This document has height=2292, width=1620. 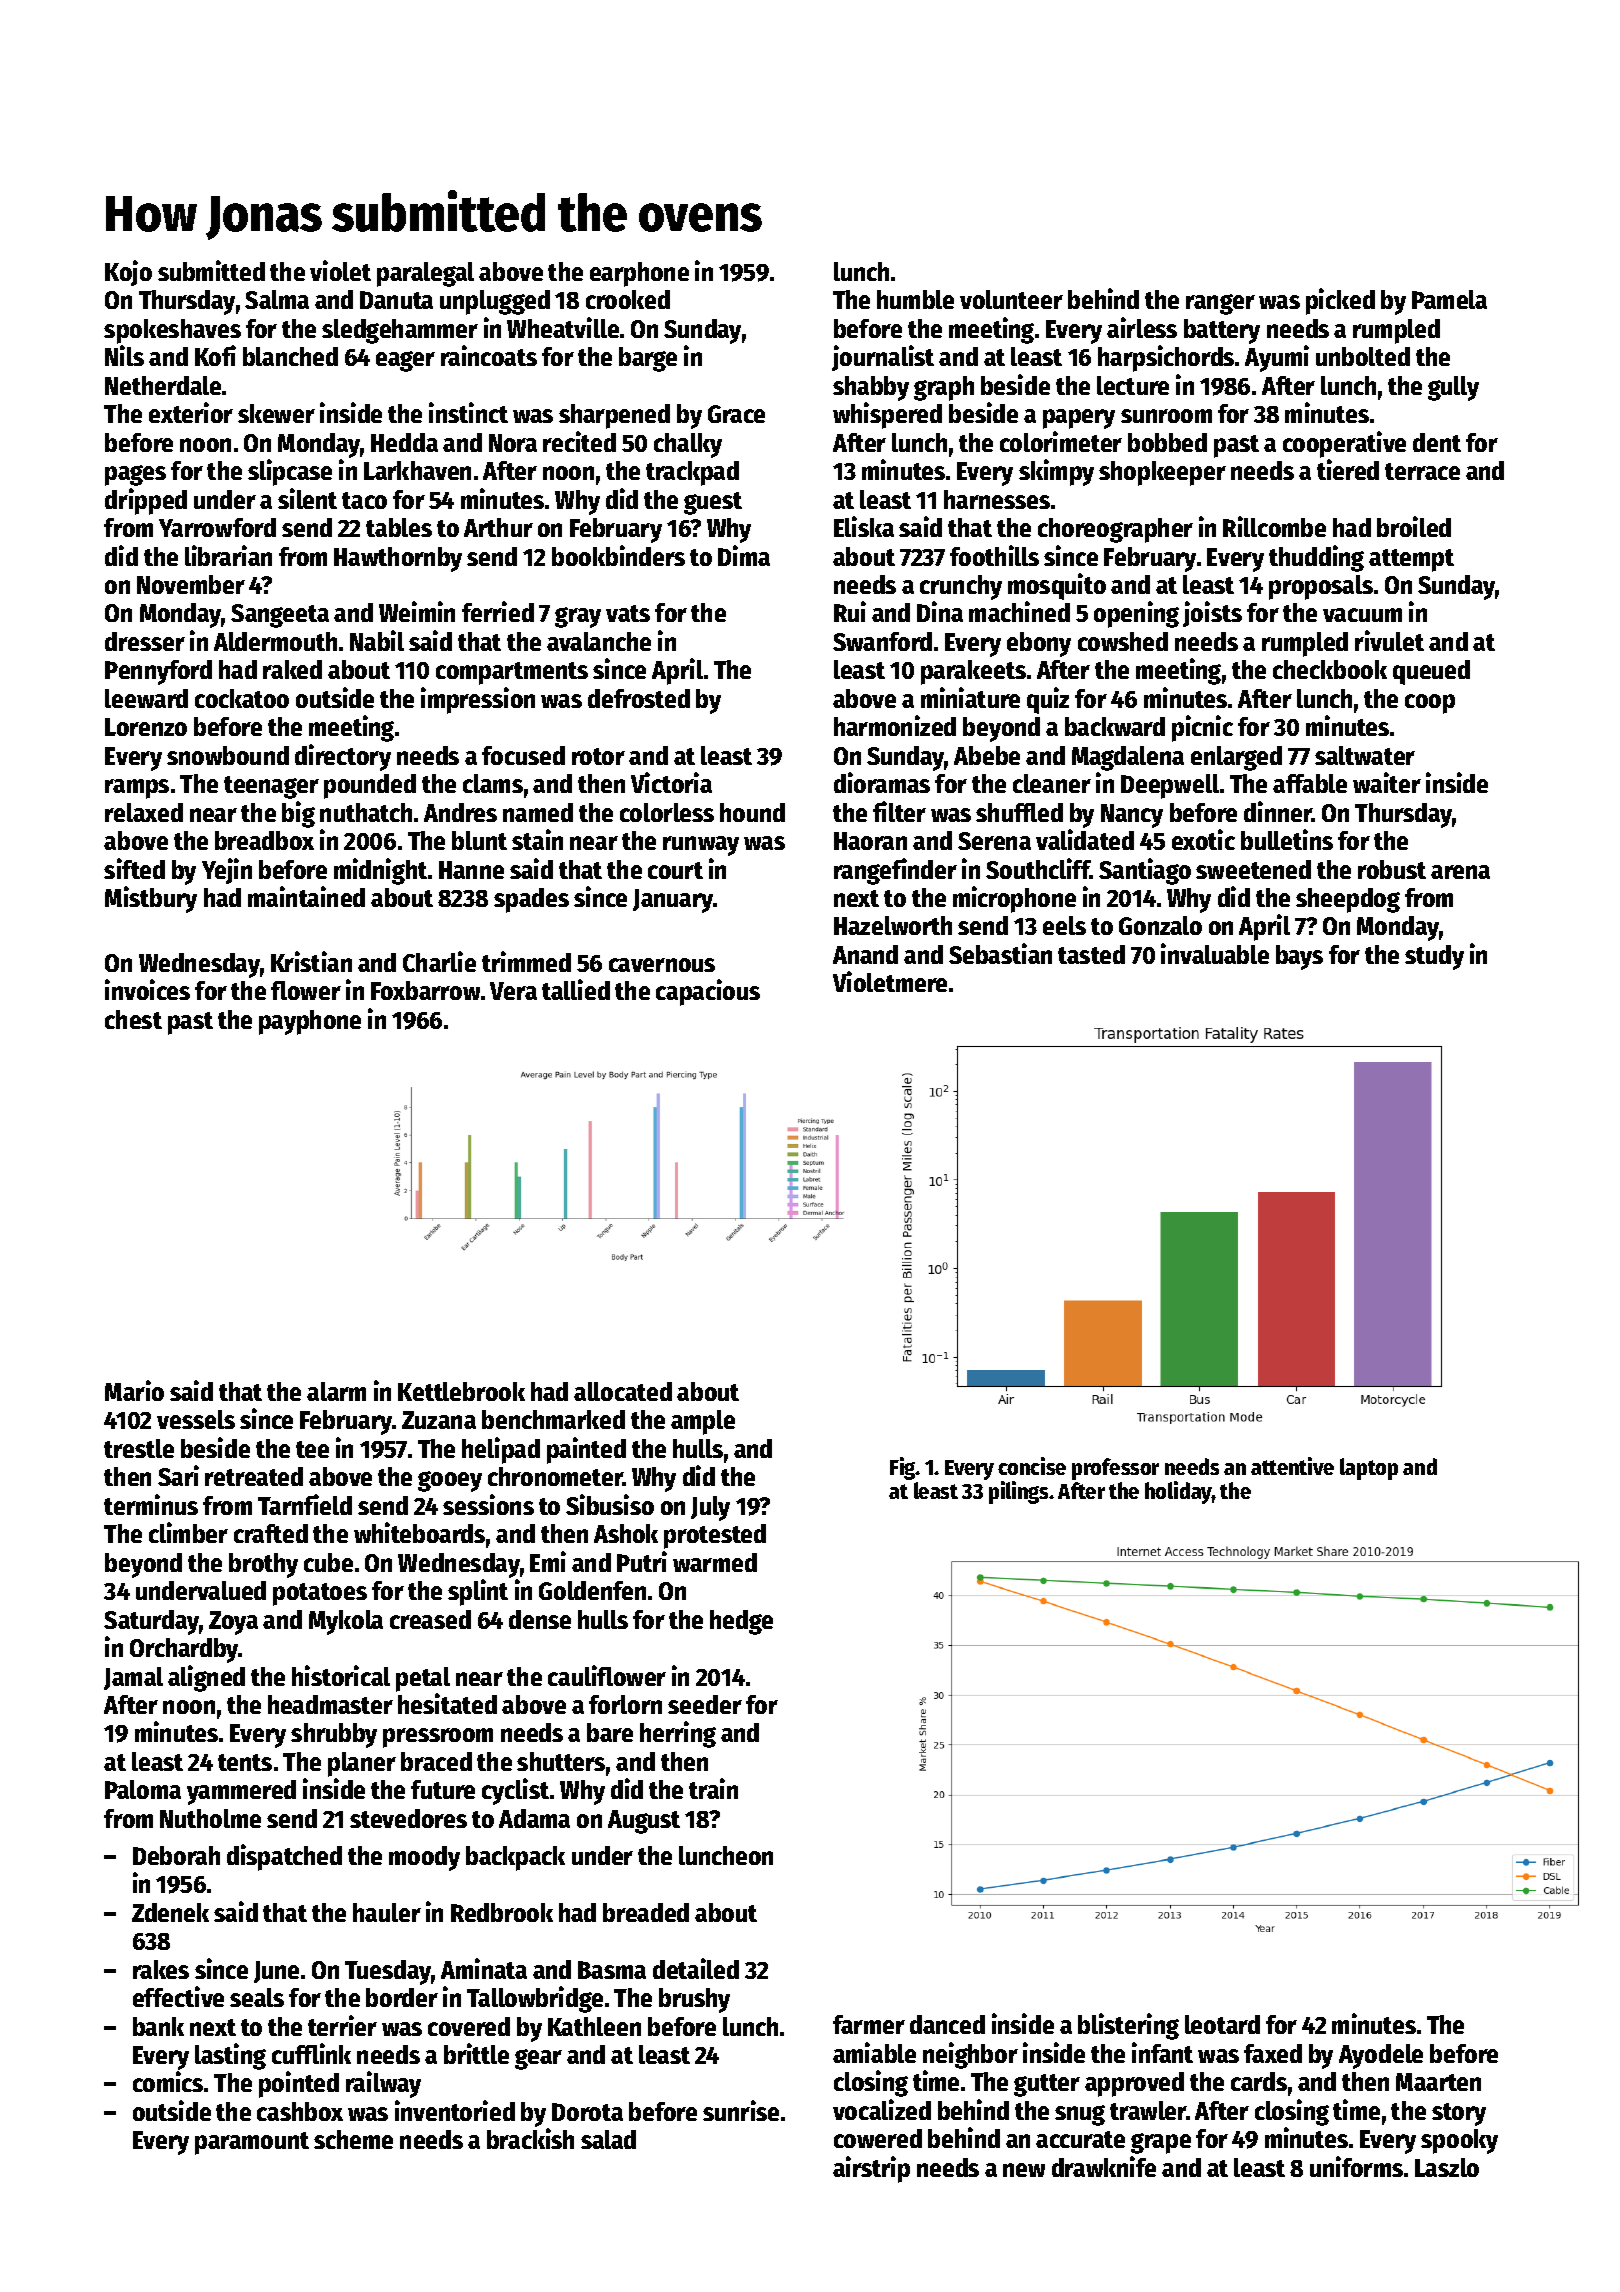 I want to click on Laszlo, so click(x=1447, y=2167).
